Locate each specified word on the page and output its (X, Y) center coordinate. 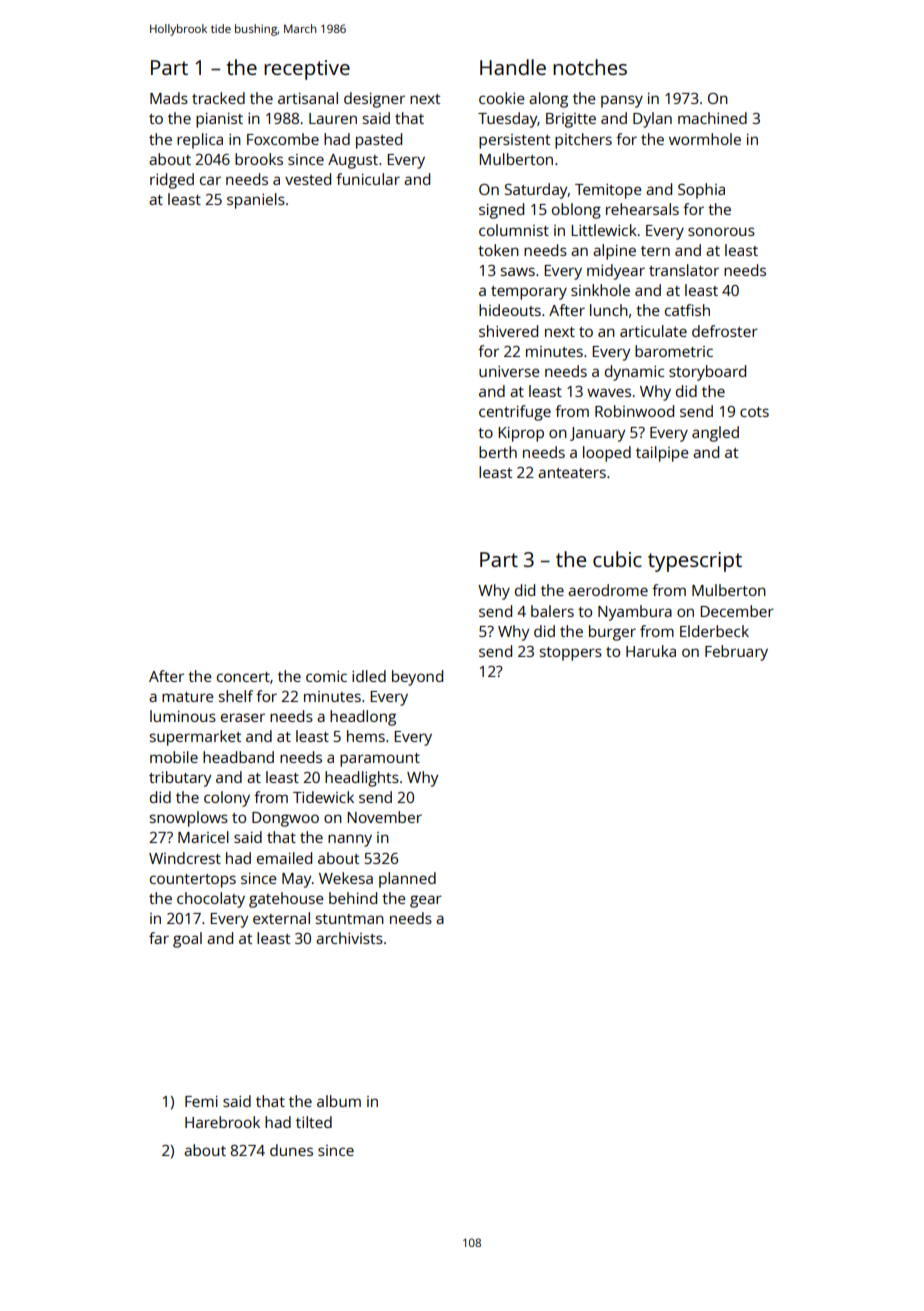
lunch (609, 310)
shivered (508, 331)
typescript (695, 562)
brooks (259, 159)
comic (326, 676)
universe (509, 371)
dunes (291, 1150)
